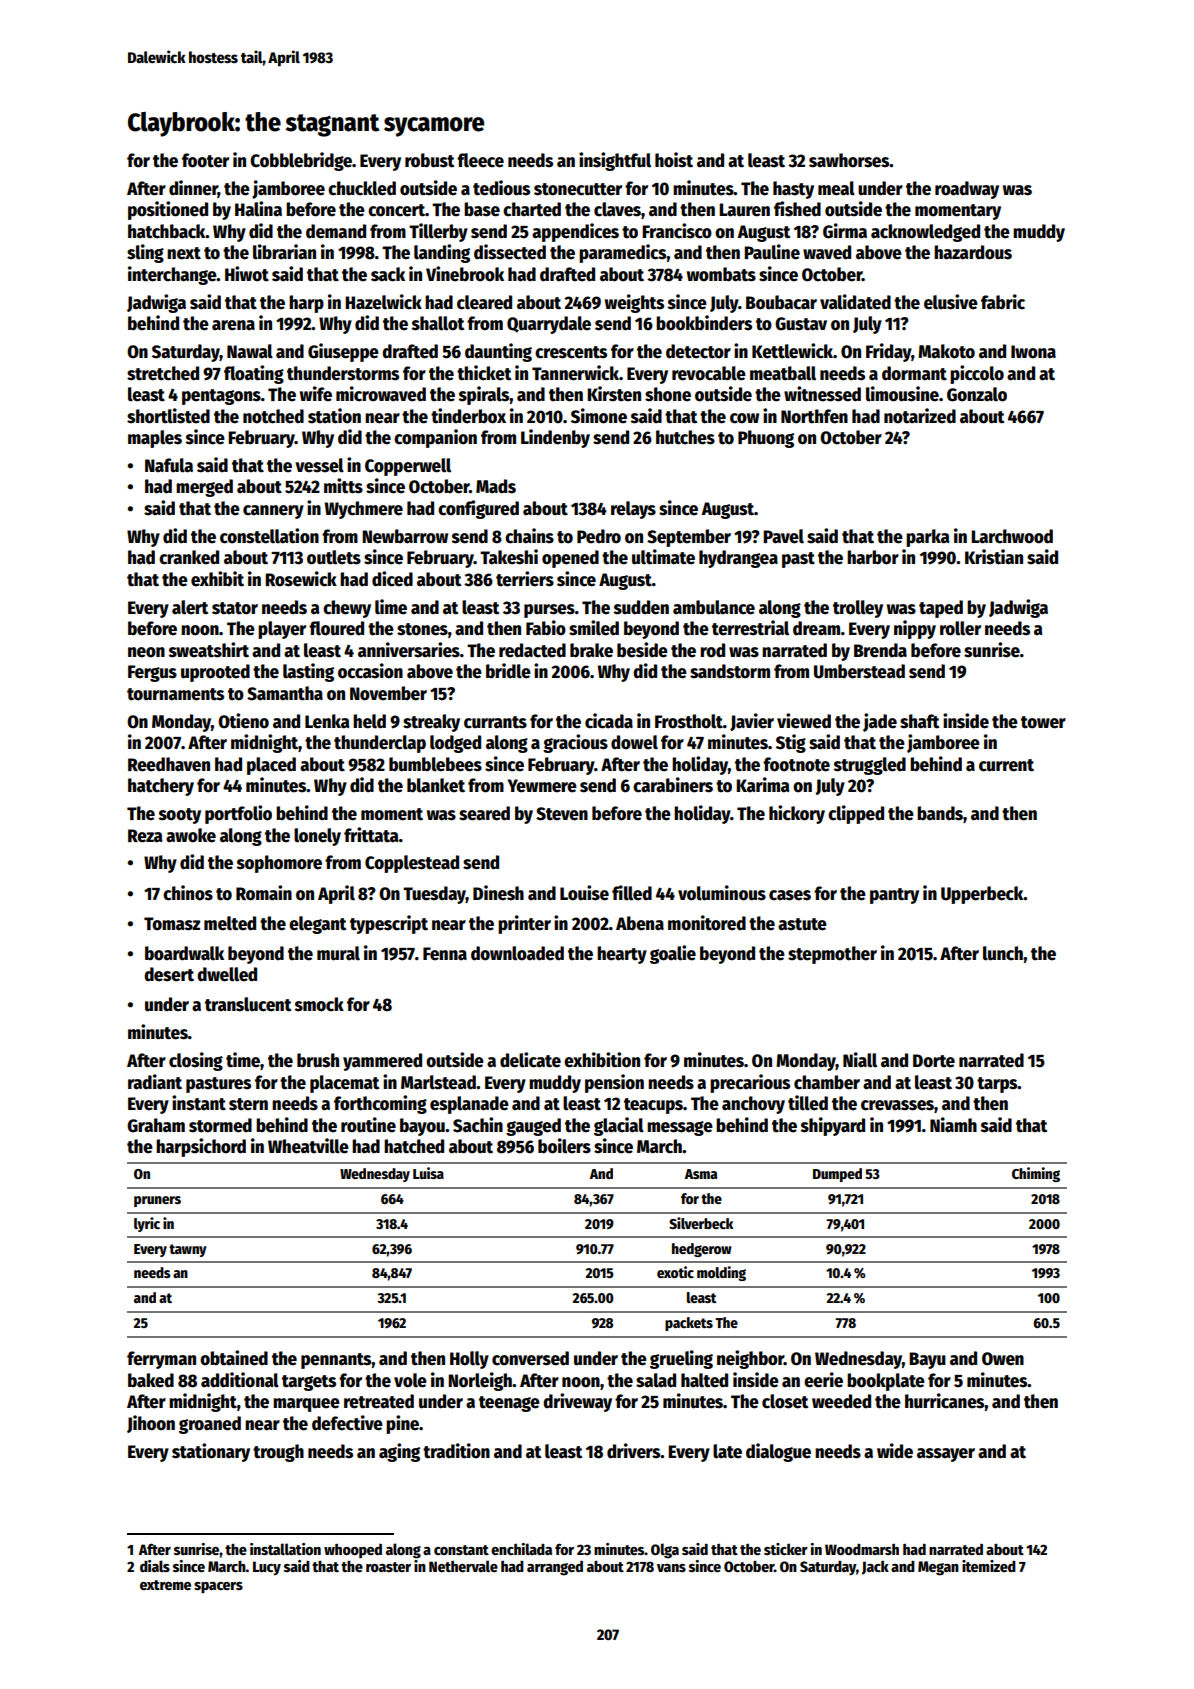 This screenshot has width=1194, height=1689. Describe the element at coordinates (875, 1567) in the screenshot. I see `Jack` at that location.
